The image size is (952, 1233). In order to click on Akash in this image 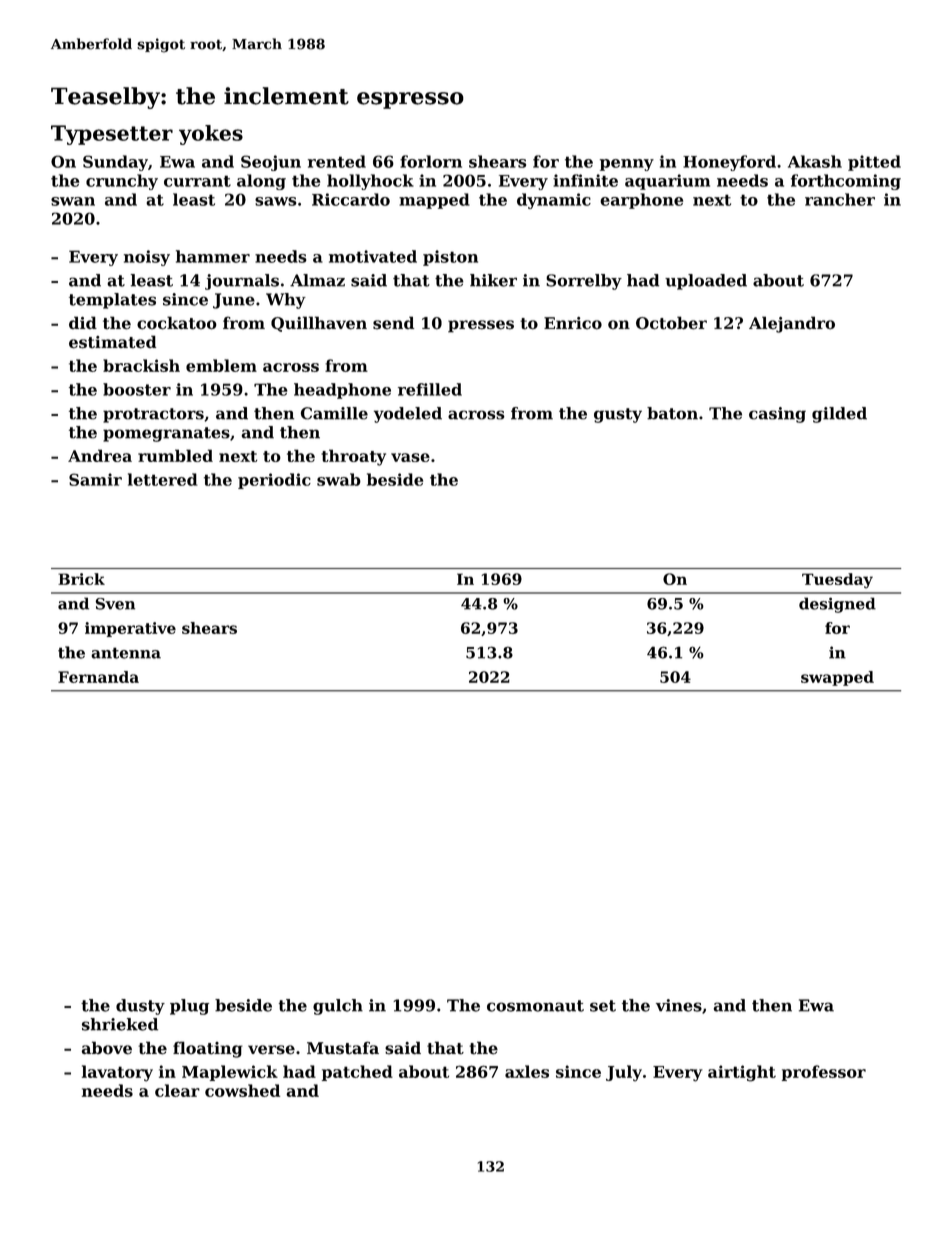, I will do `click(815, 161)`.
